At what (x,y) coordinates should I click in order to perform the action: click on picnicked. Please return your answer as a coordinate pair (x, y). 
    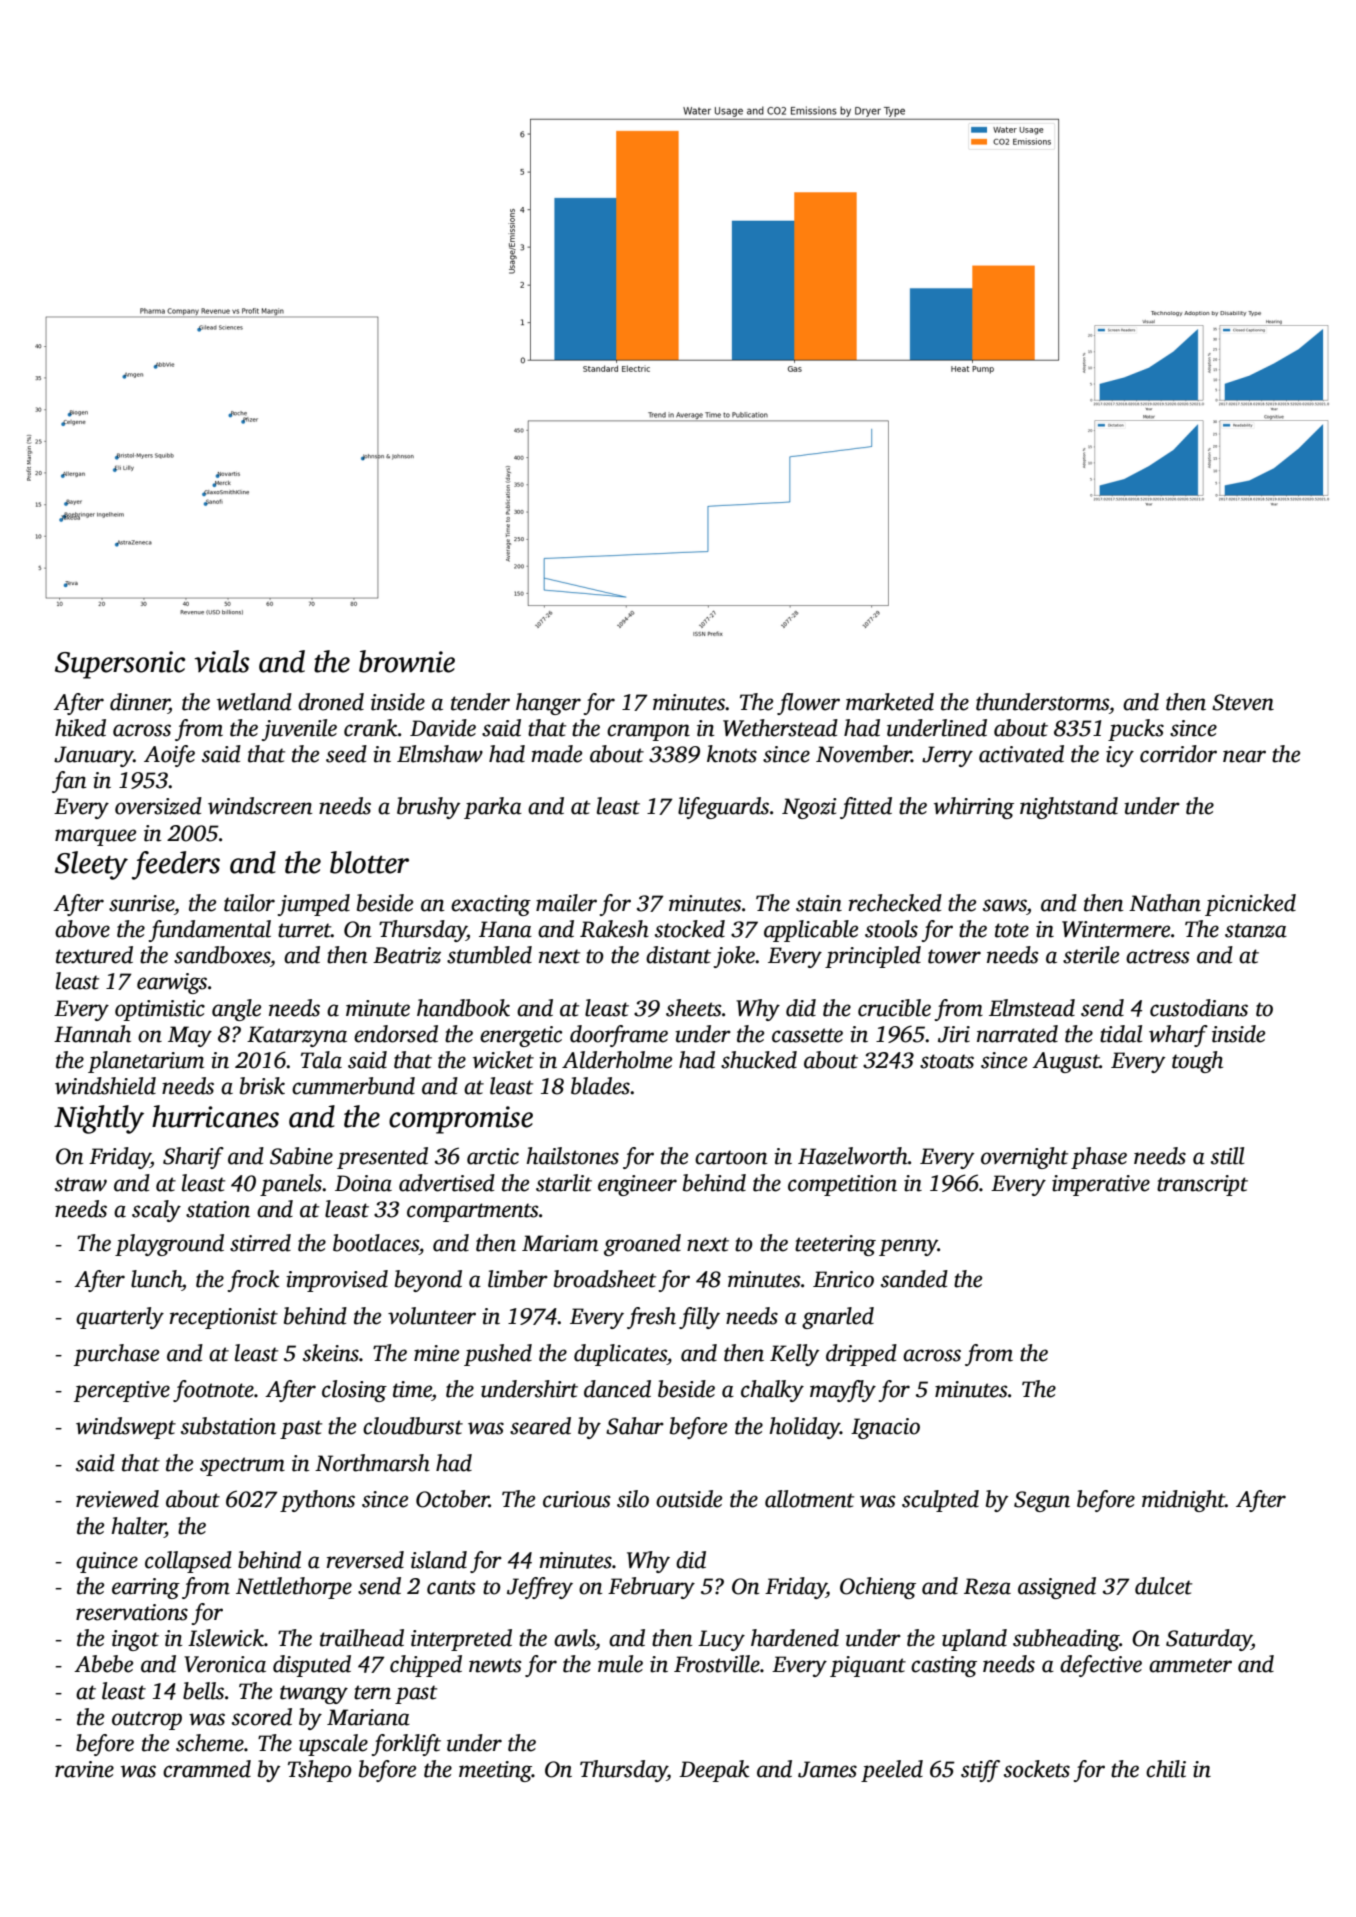
    Looking at the image, I should click on (1250, 905).
